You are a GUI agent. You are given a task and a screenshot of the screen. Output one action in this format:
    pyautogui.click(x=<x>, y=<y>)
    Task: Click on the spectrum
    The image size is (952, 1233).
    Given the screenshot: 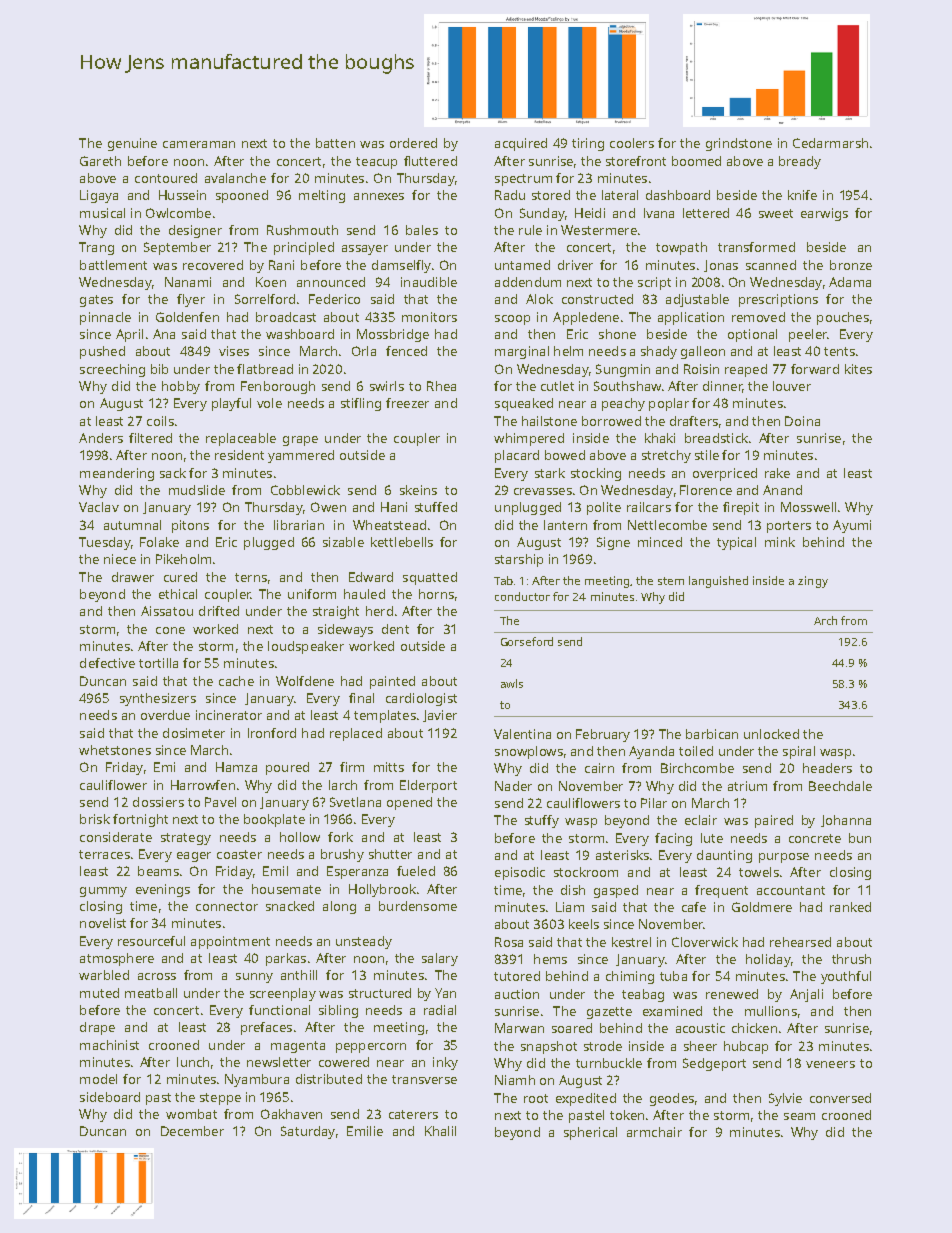 What is the action you would take?
    pyautogui.click(x=523, y=180)
